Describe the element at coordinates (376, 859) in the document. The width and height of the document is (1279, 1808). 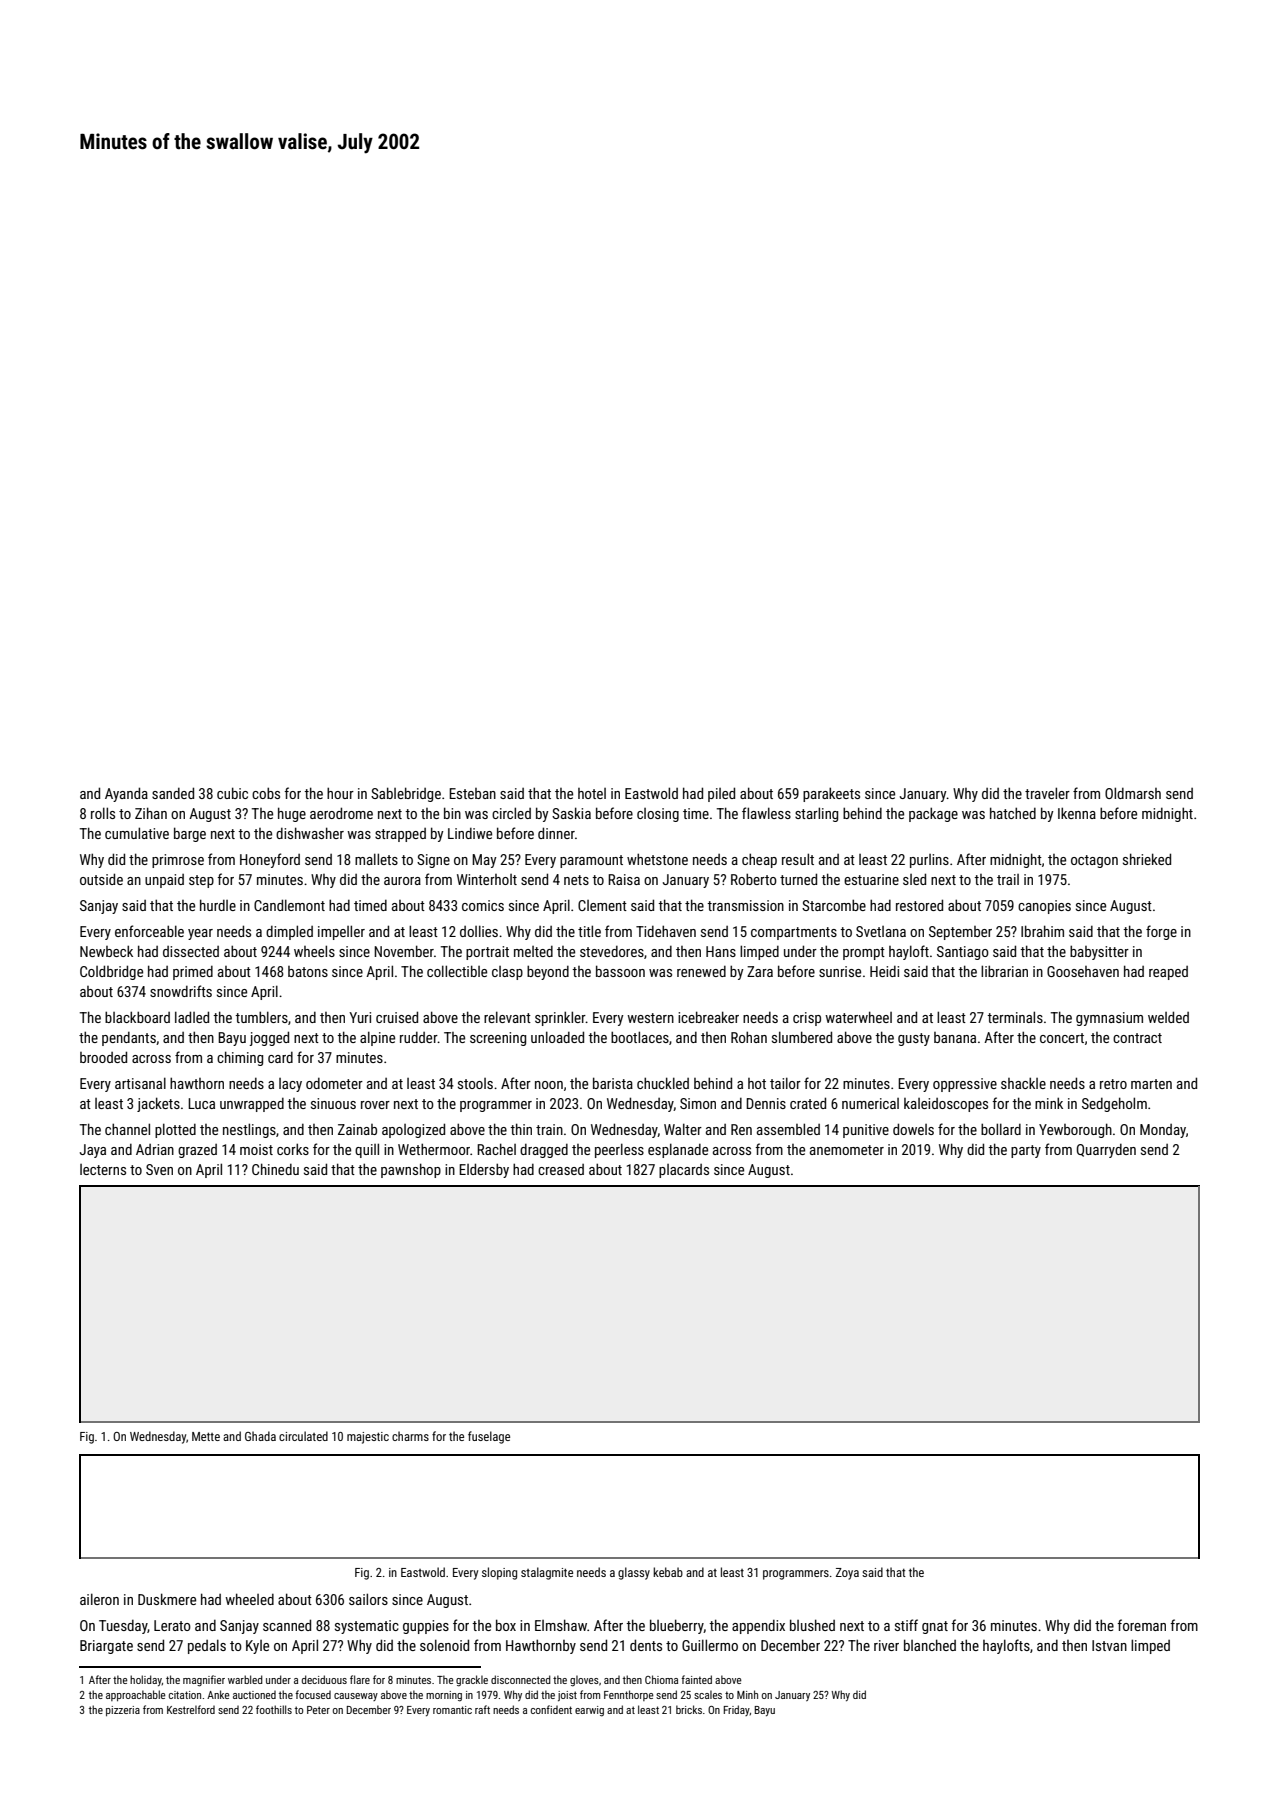
I see `mallets` at that location.
